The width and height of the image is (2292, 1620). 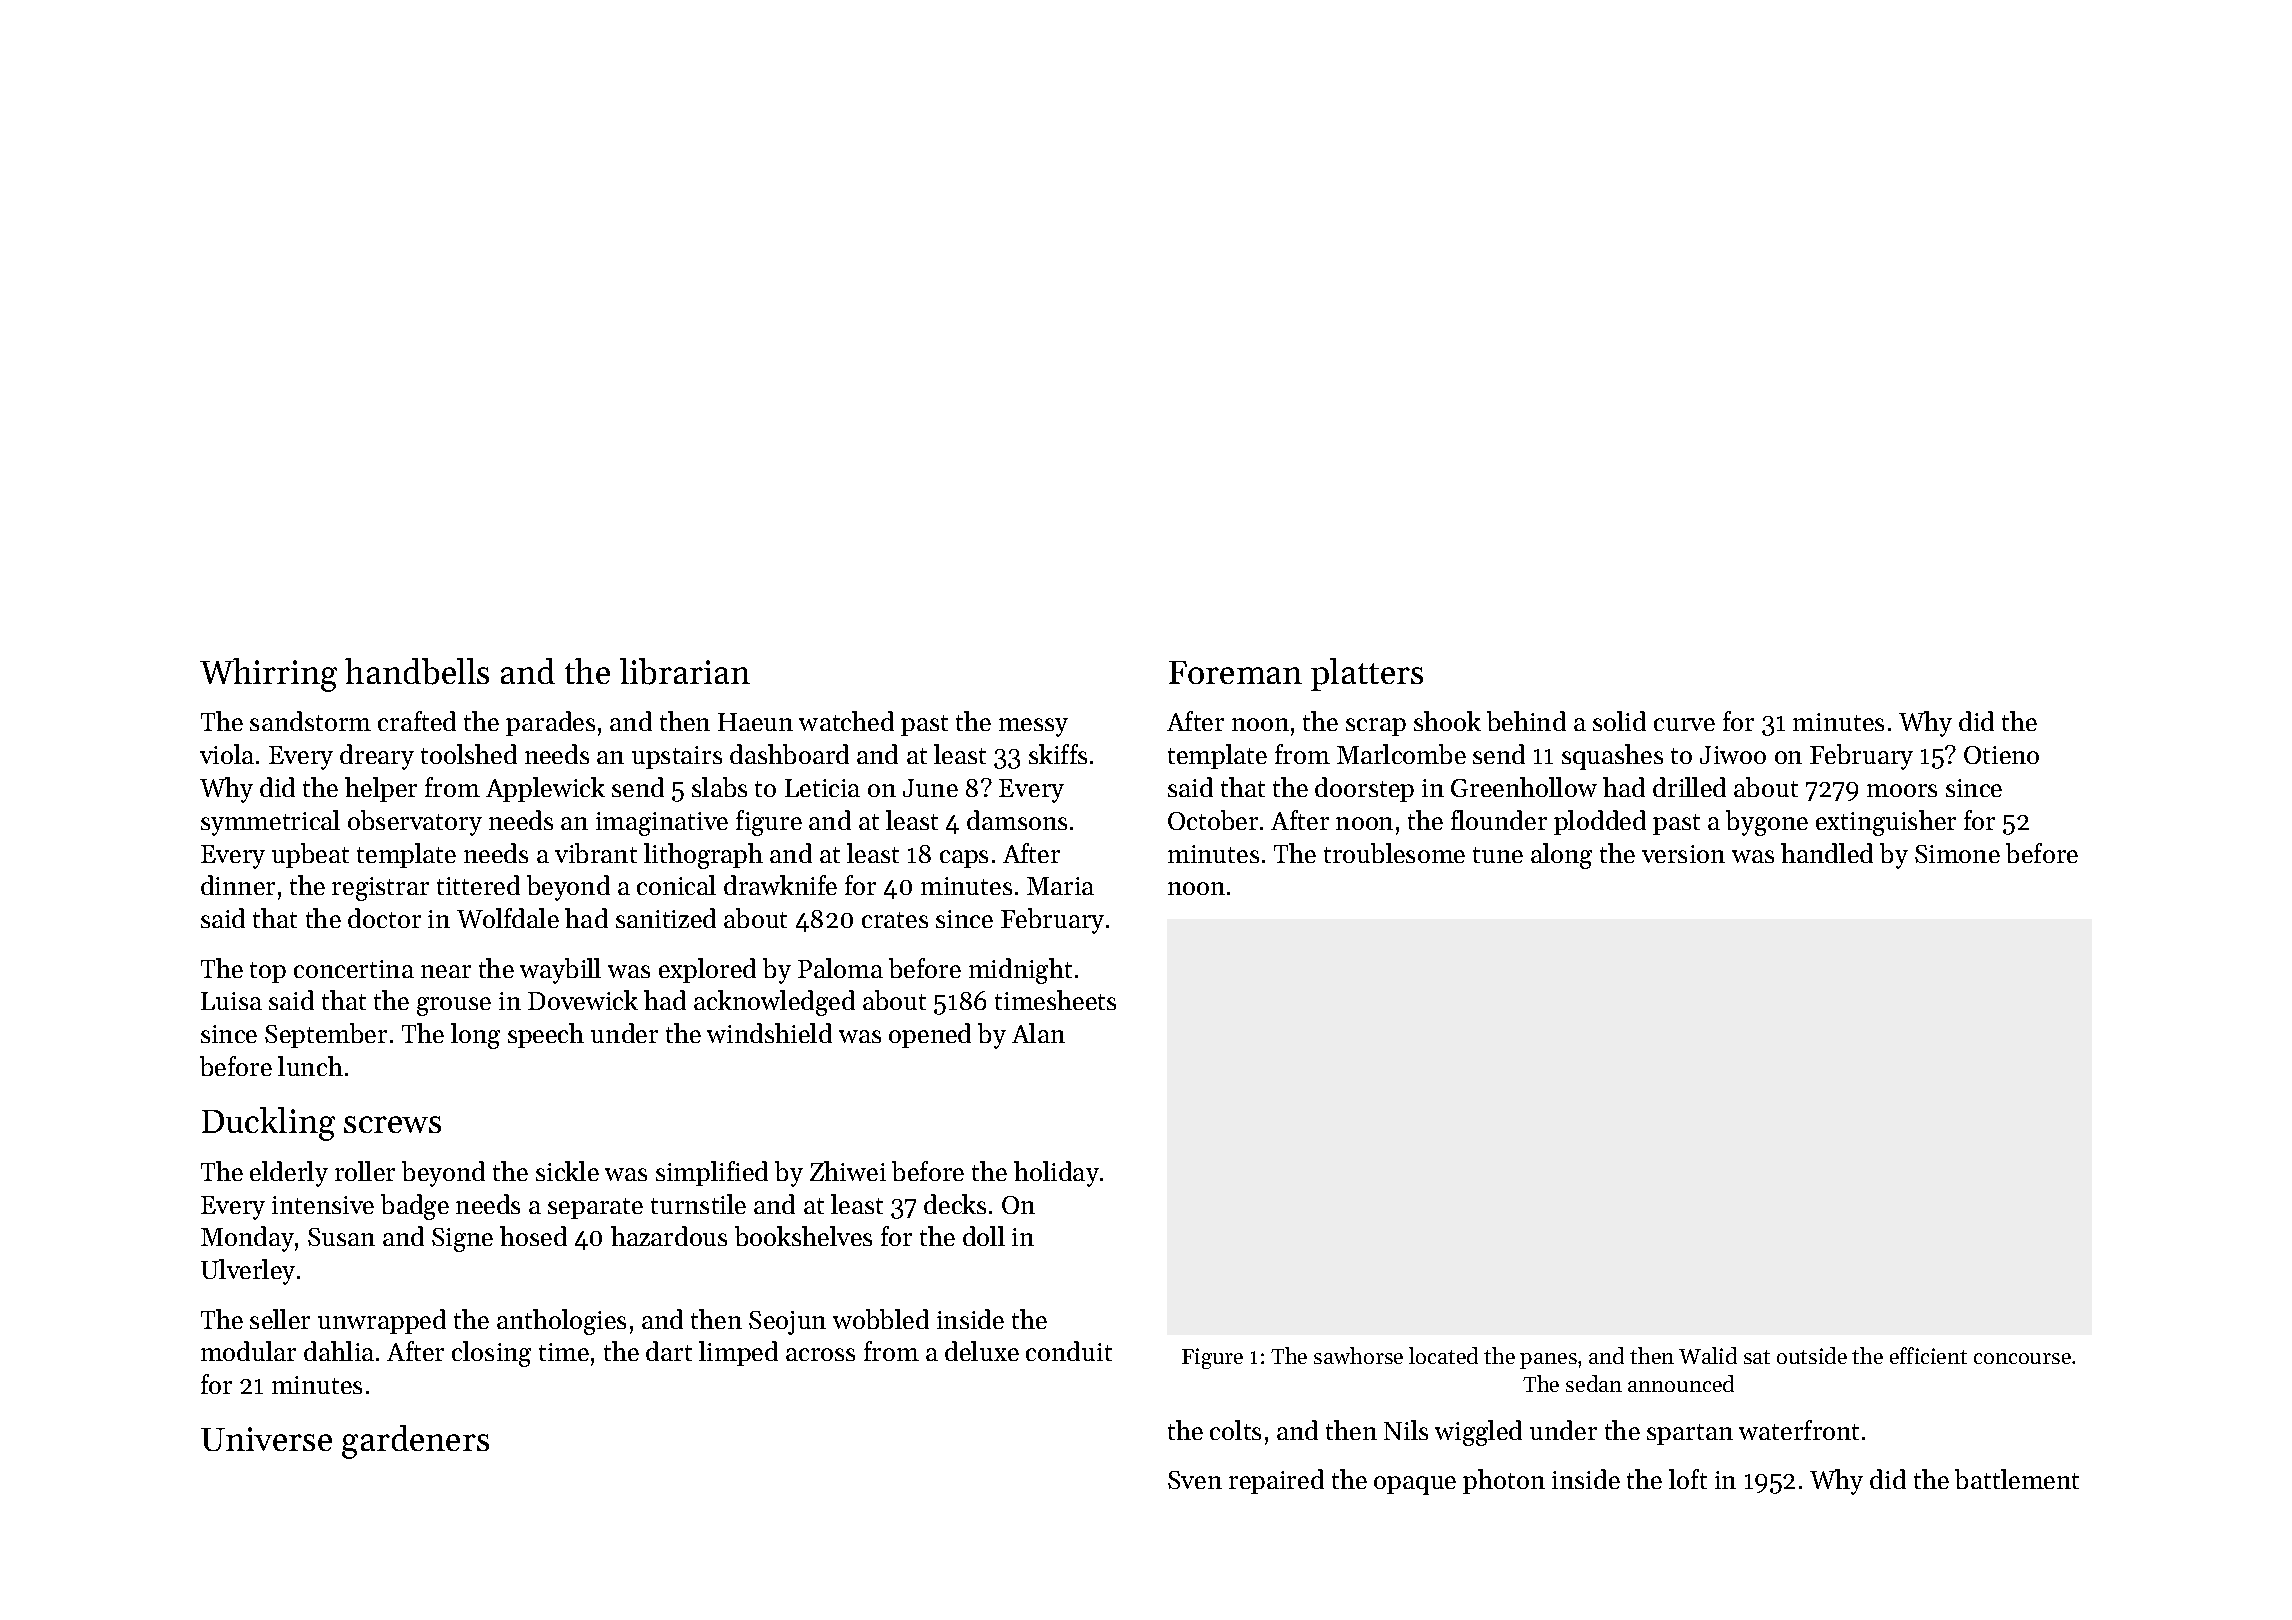 I want to click on holiday, so click(x=1056, y=1174).
